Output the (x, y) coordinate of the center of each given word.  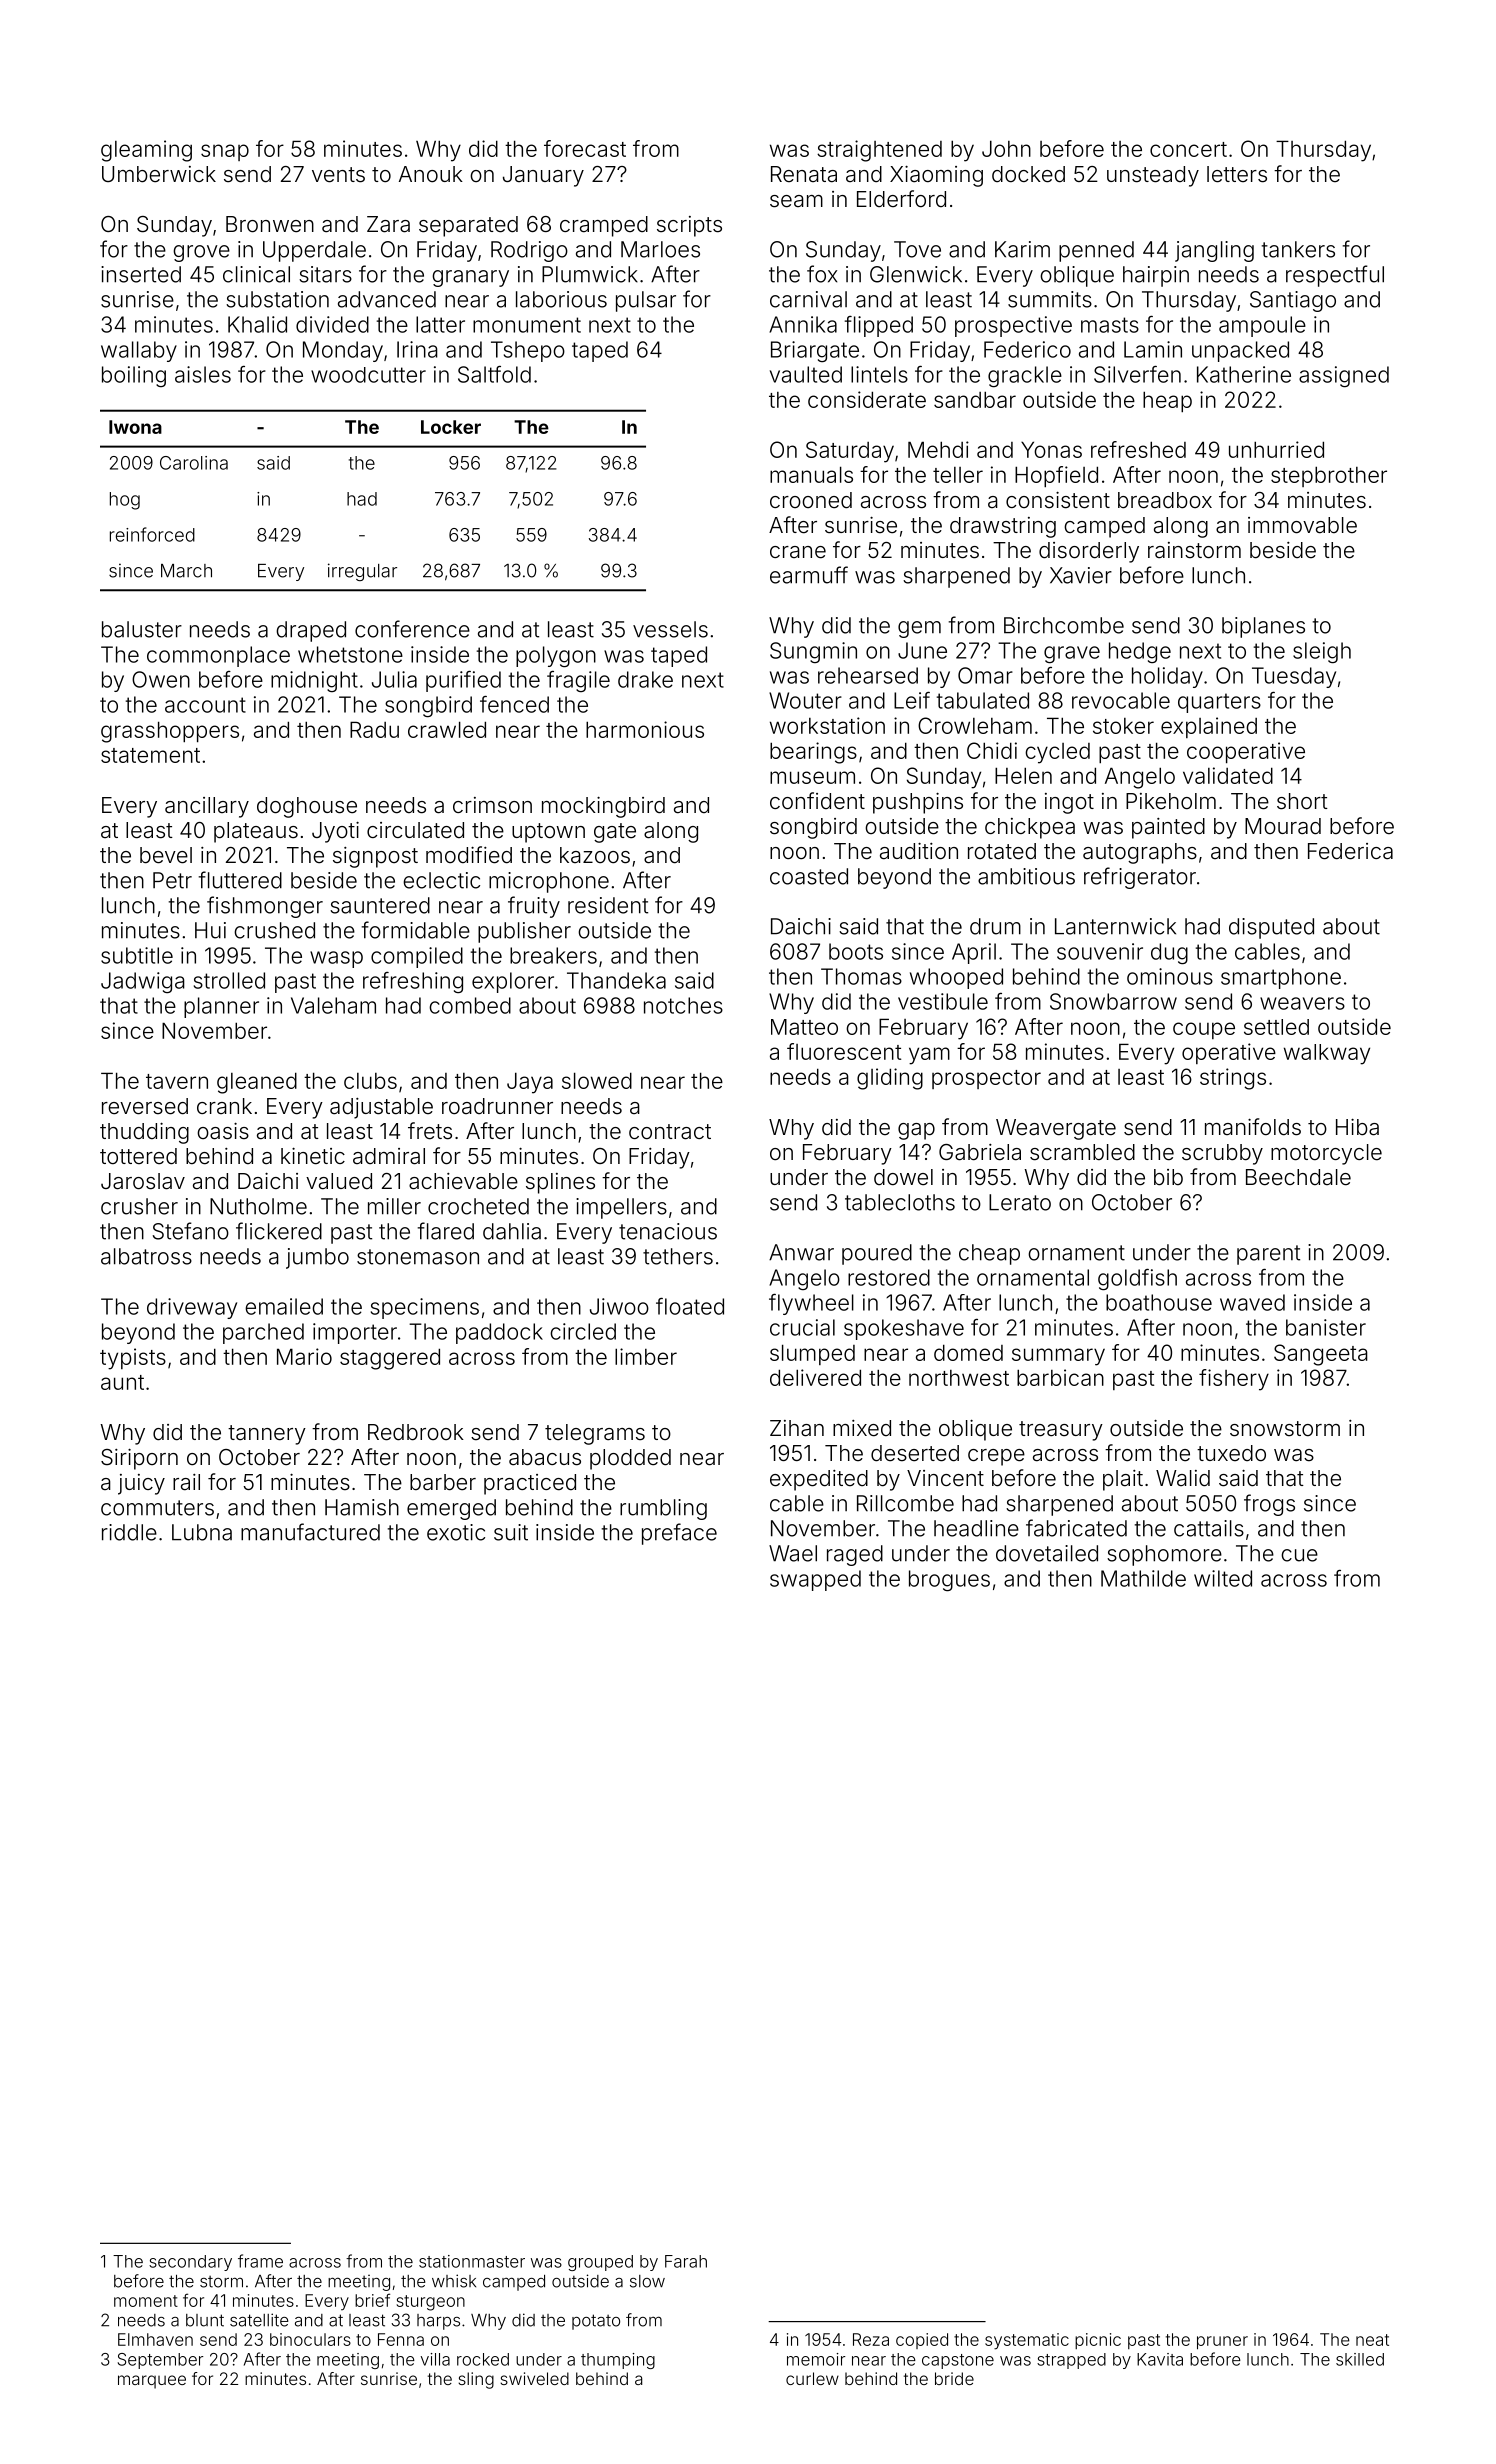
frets (430, 1131)
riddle (129, 1532)
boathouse (1159, 1302)
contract (670, 1132)
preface (679, 1534)
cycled (1057, 753)
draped (311, 631)
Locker (451, 427)
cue (1299, 1555)
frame (260, 2261)
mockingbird (603, 807)
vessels (670, 629)
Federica (1350, 851)
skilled (1360, 2359)
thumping (618, 2361)
